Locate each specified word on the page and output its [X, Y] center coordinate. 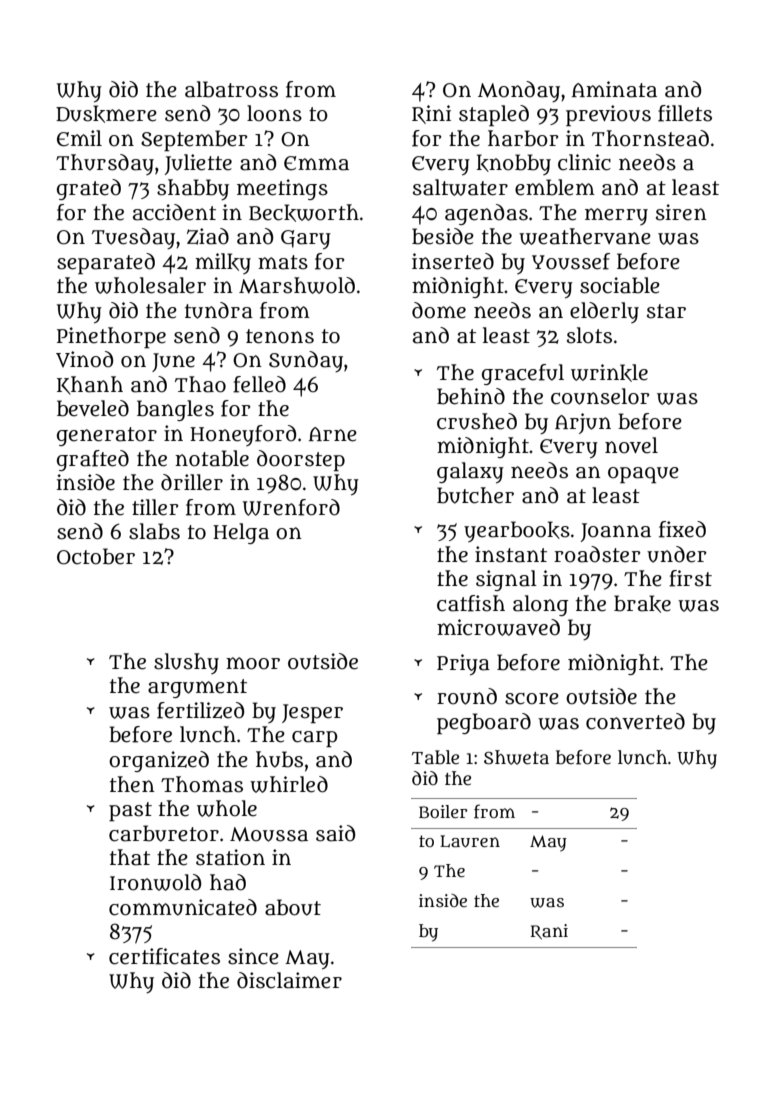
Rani [549, 932]
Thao [200, 384]
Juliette [198, 164]
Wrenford [291, 507]
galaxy [470, 473]
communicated [183, 907]
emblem [555, 187]
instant [511, 554]
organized [159, 761]
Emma [316, 163]
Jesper [312, 713]
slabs [154, 531]
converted [635, 721]
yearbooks [517, 531]
